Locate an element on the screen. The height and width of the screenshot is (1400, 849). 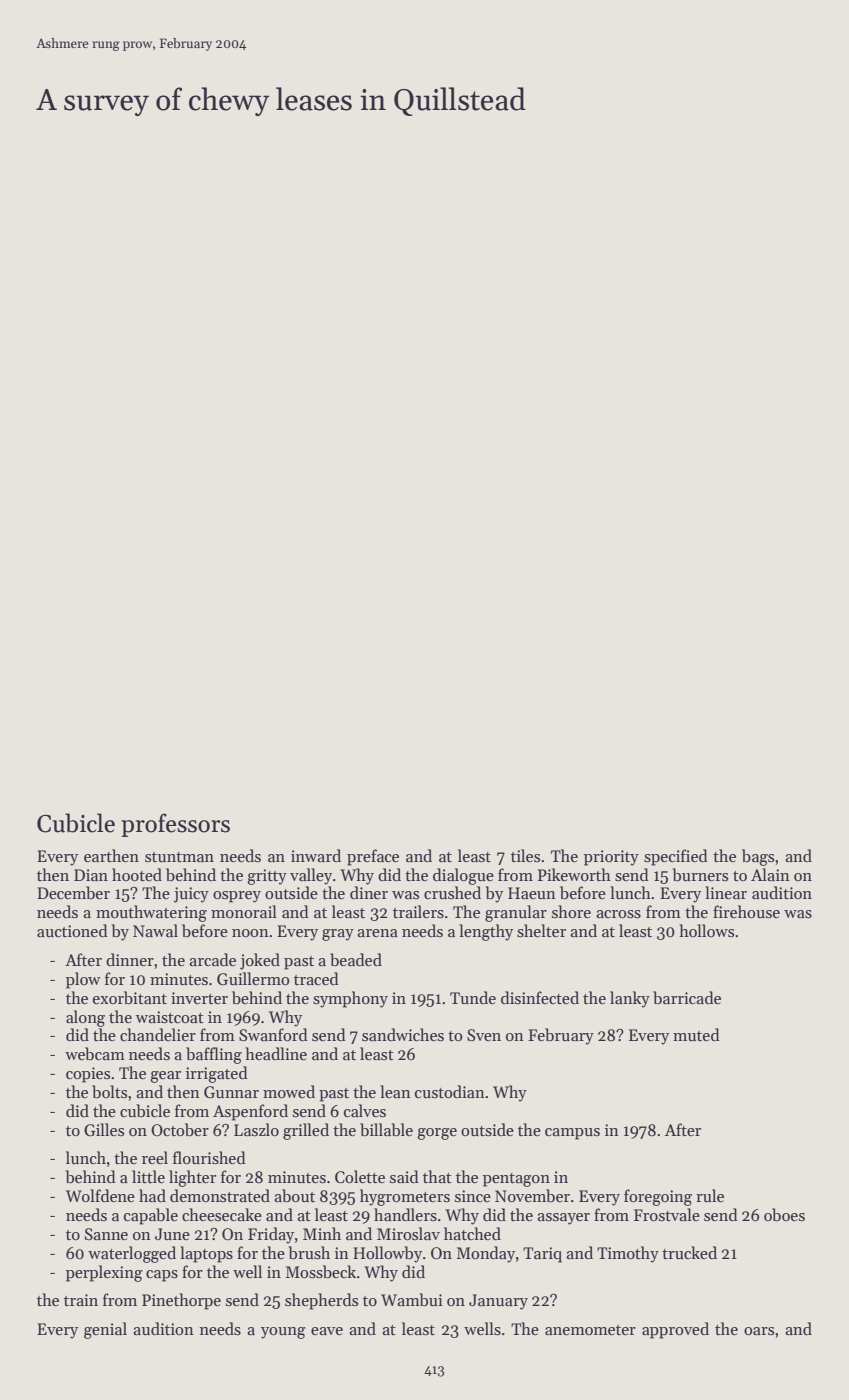
monorail is located at coordinates (244, 911).
